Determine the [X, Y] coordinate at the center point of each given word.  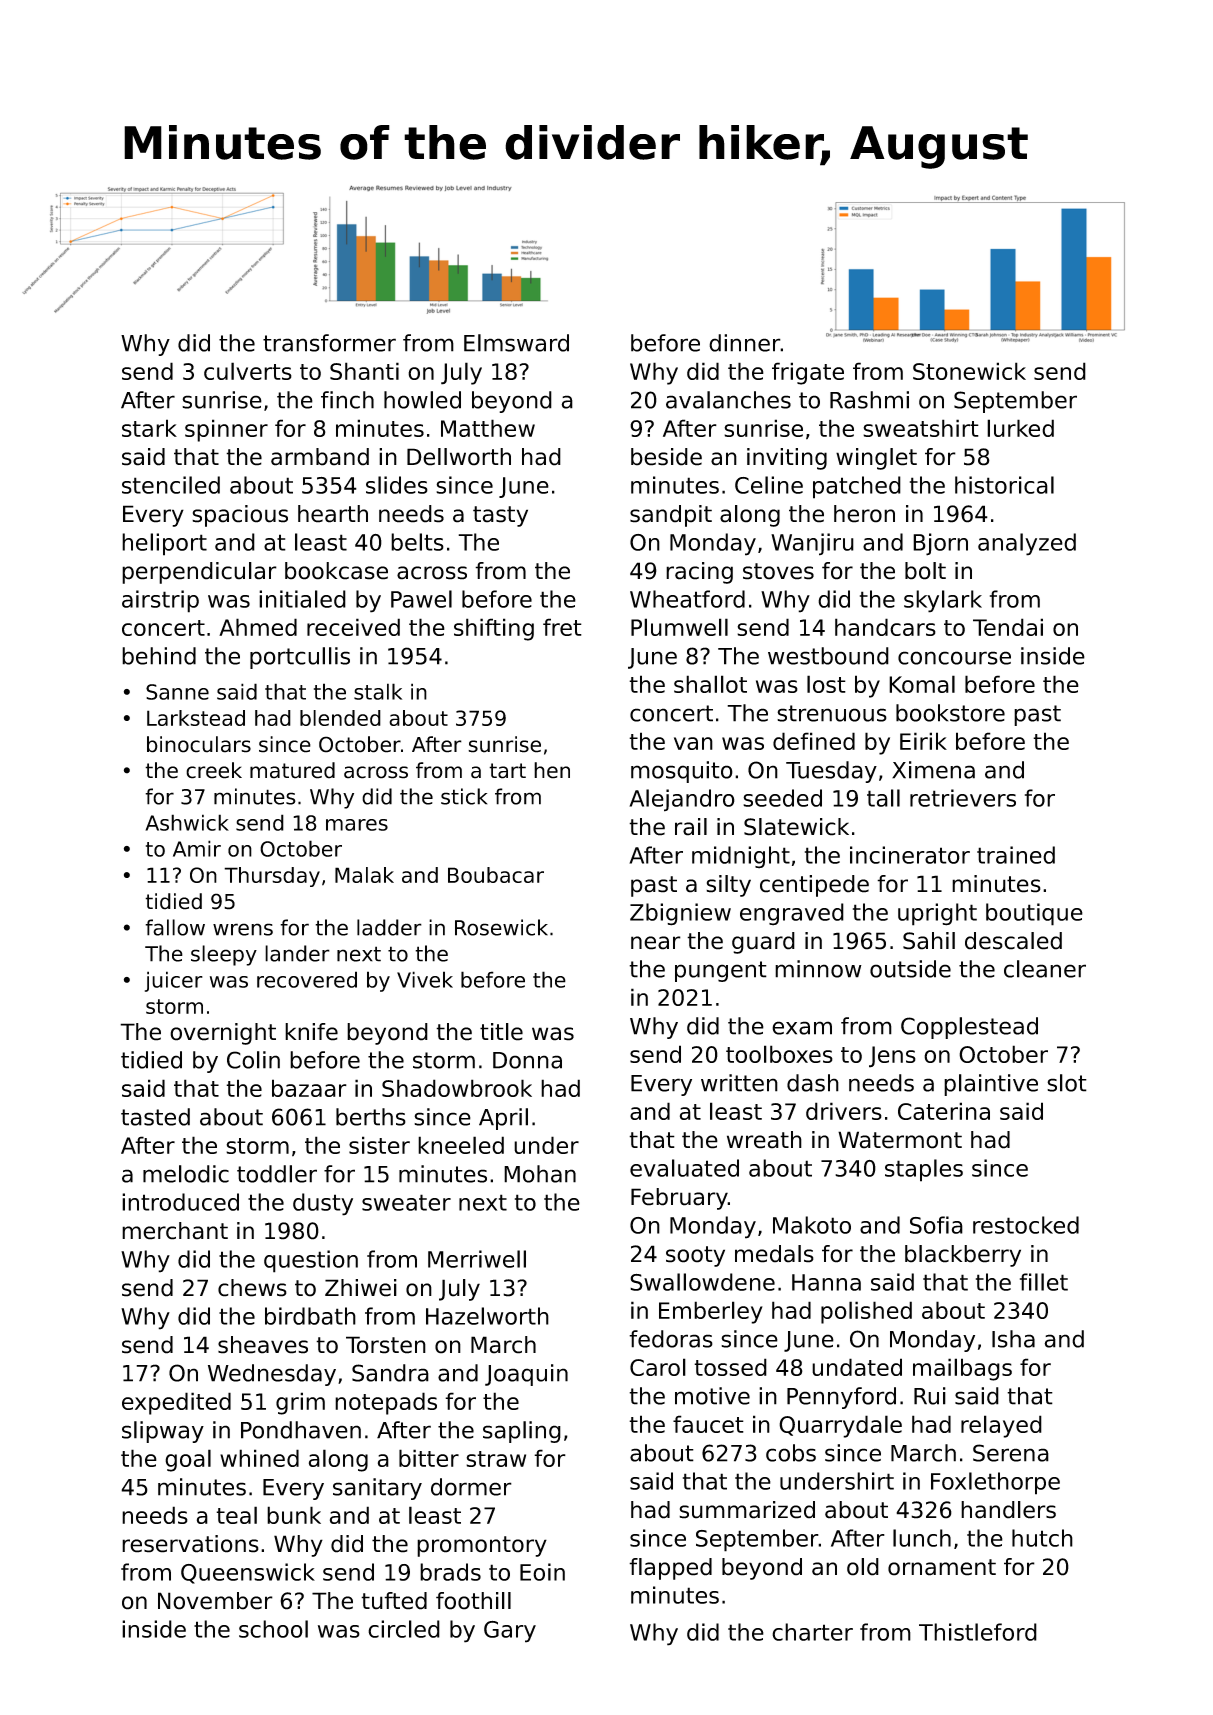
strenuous [832, 713]
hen [552, 770]
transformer [329, 343]
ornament [942, 1567]
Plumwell [679, 627]
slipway [163, 1432]
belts [417, 542]
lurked [1020, 428]
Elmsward [516, 343]
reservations [190, 1544]
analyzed [1027, 544]
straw [496, 1459]
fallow [175, 927]
